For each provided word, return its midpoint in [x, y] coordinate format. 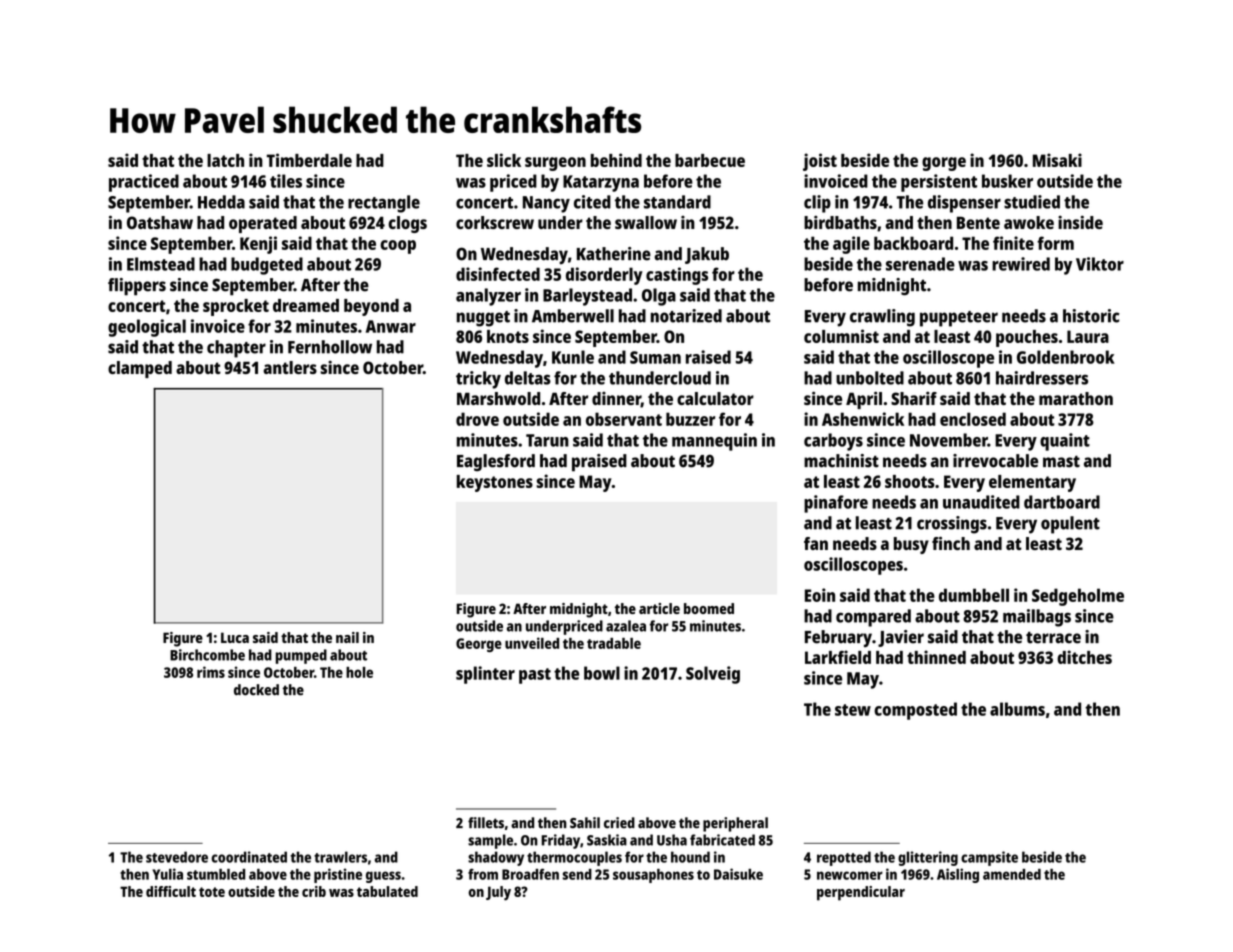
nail [347, 637]
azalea [626, 626]
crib [314, 891]
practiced [144, 183]
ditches [1084, 657]
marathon [1076, 398]
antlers [290, 367]
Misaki [1057, 160]
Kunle [573, 357]
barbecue [710, 160]
